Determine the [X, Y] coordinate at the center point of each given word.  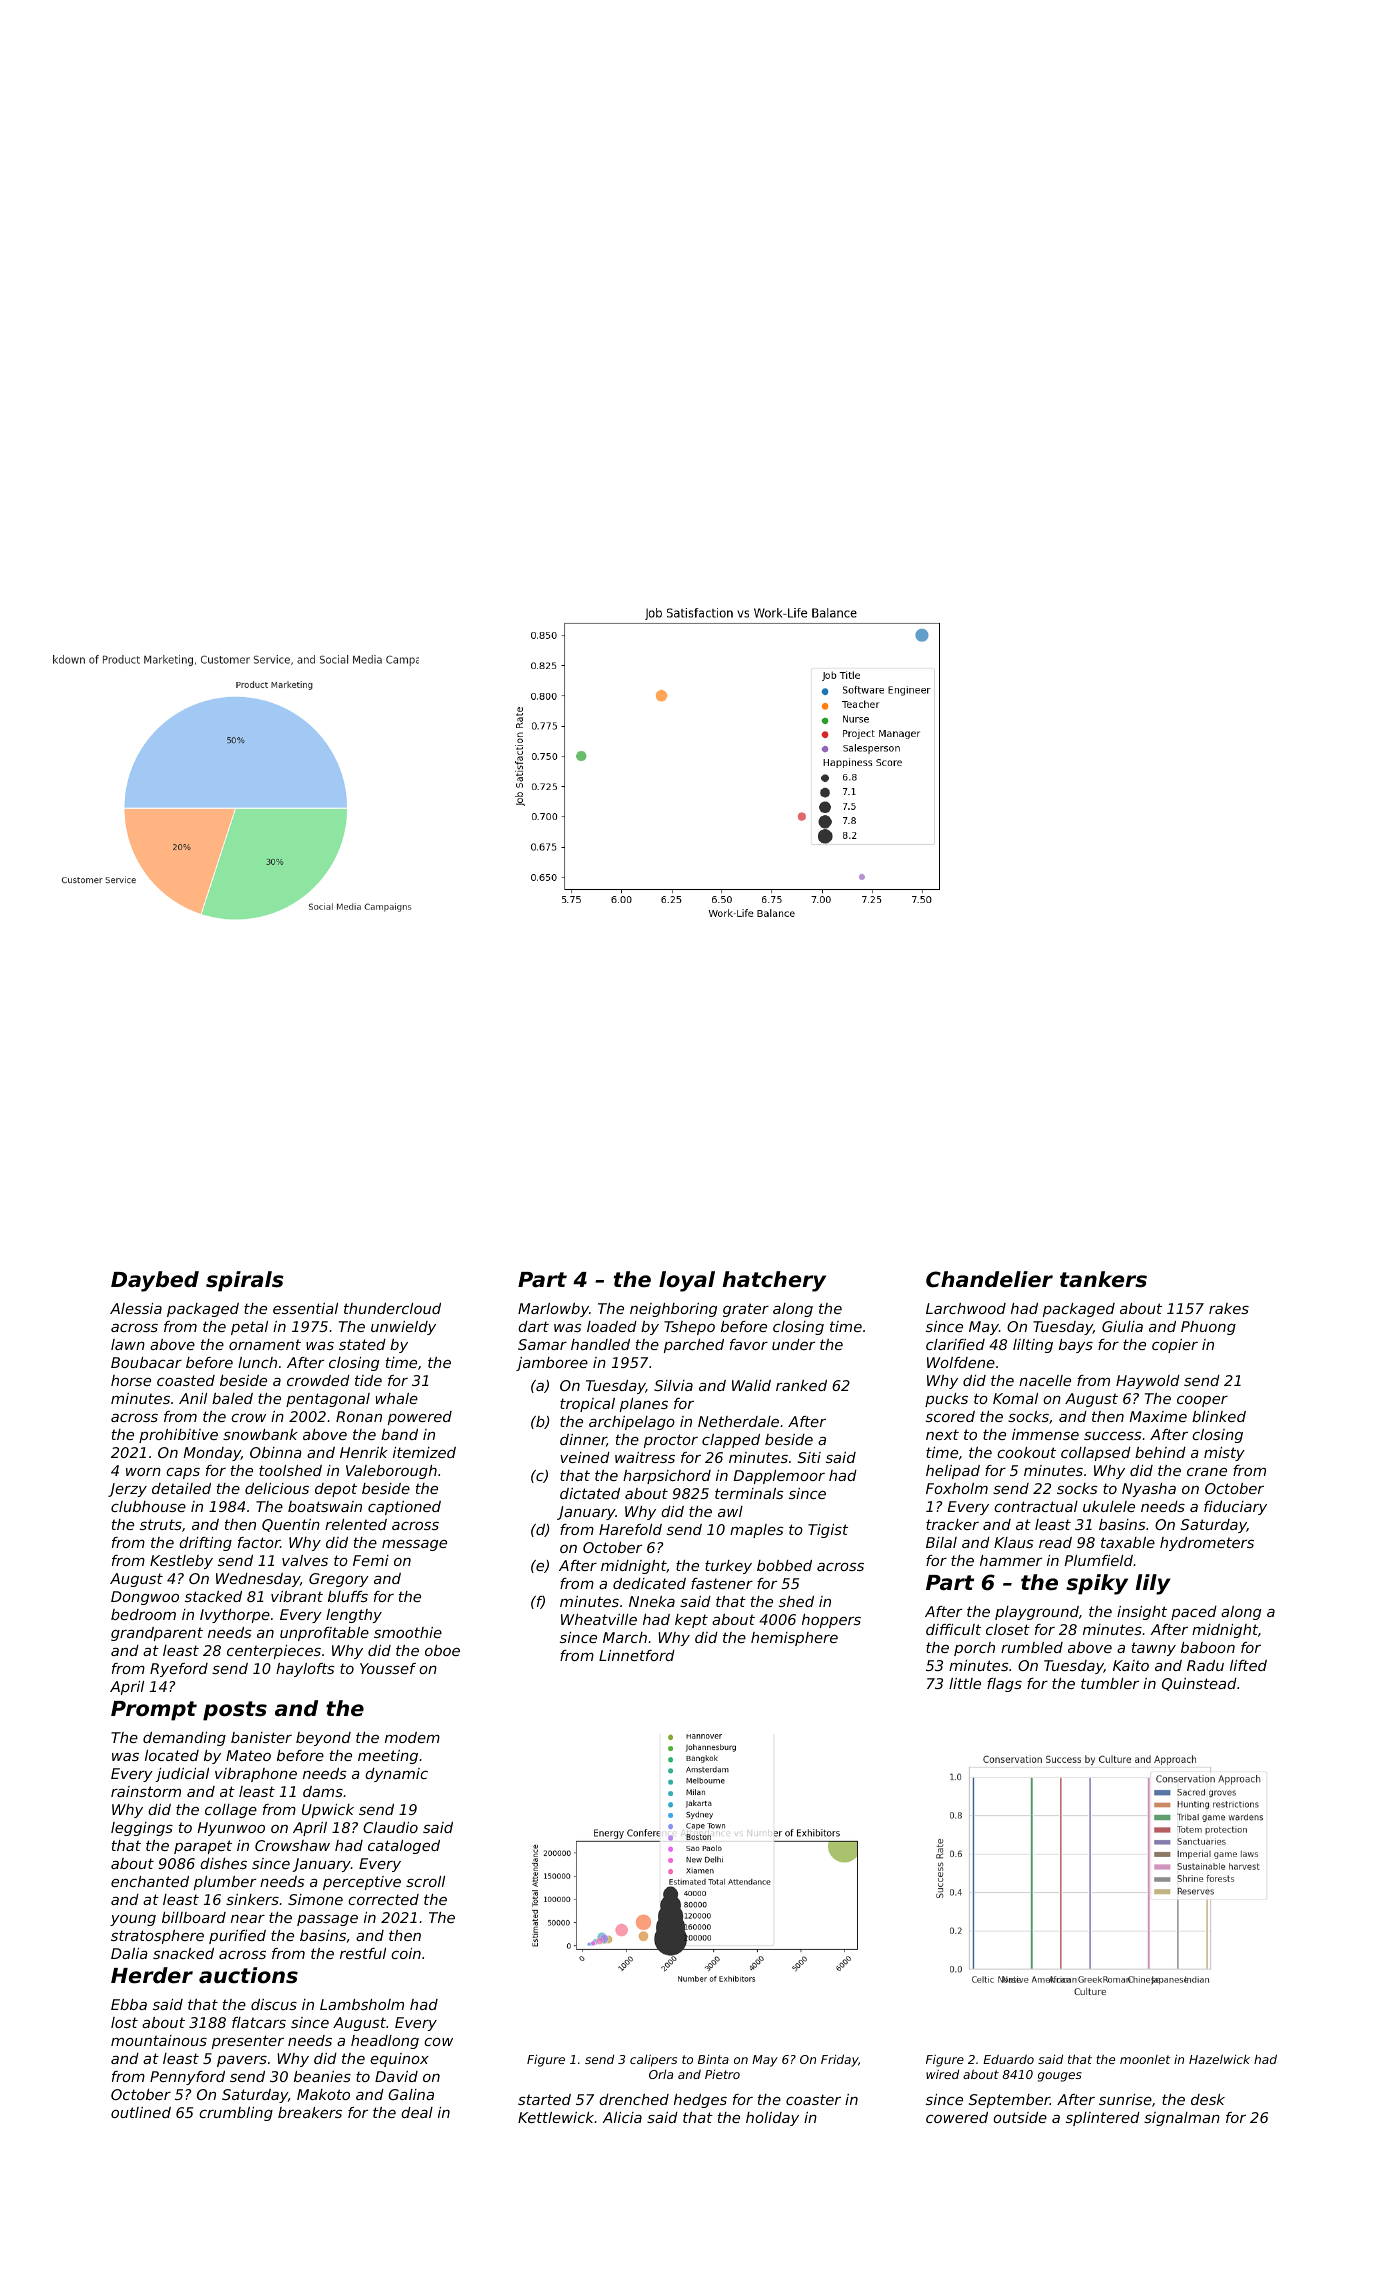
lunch [257, 1362]
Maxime [1158, 1416]
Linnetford [637, 1655]
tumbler [1110, 1683]
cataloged [404, 1847]
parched [694, 1346]
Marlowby [553, 1310]
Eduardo [1008, 2059]
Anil [193, 1398]
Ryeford [179, 1670]
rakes [1229, 1308]
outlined [141, 2112]
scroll [425, 1881]
